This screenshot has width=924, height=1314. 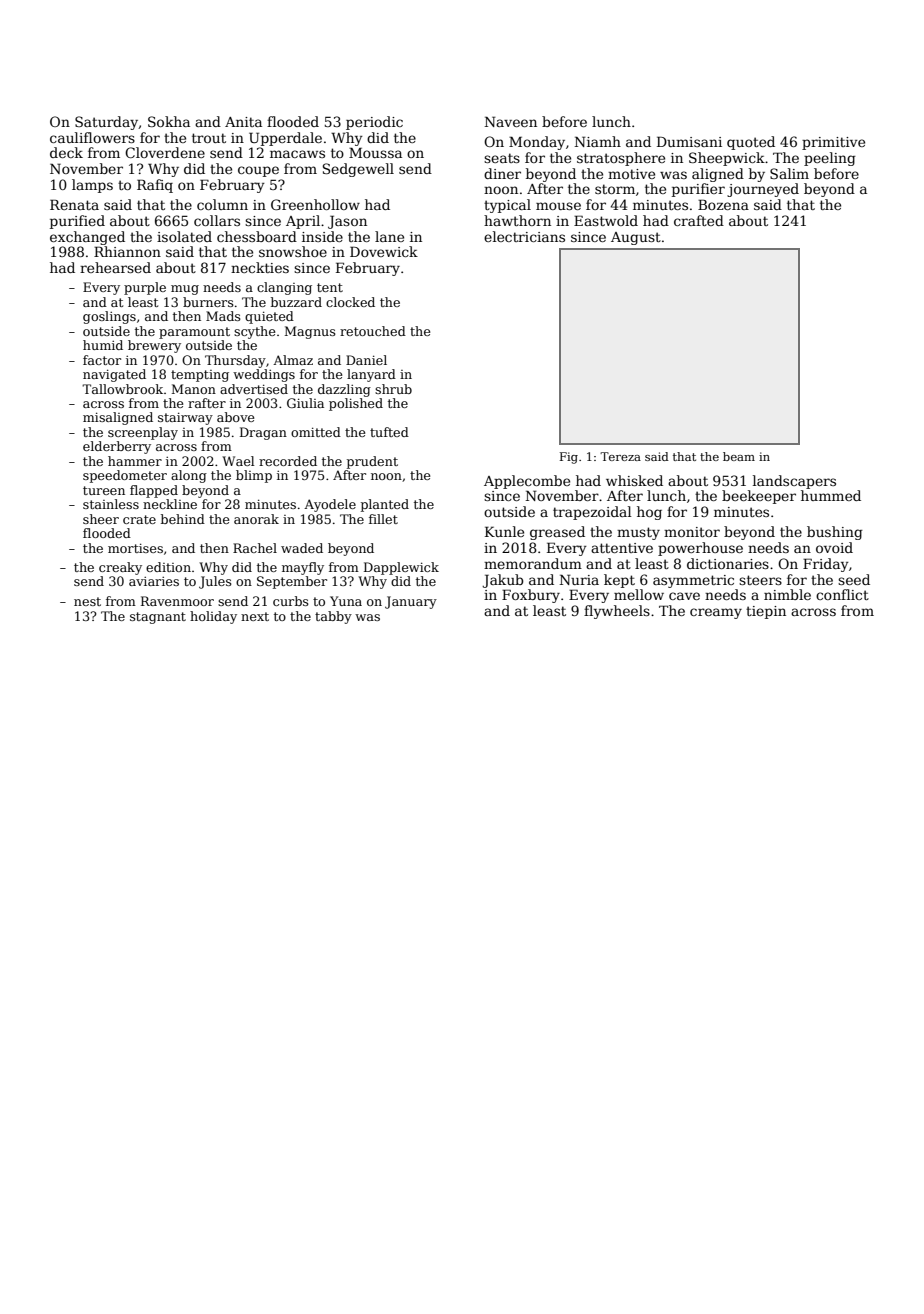 What do you see at coordinates (854, 579) in the screenshot?
I see `seed` at bounding box center [854, 579].
